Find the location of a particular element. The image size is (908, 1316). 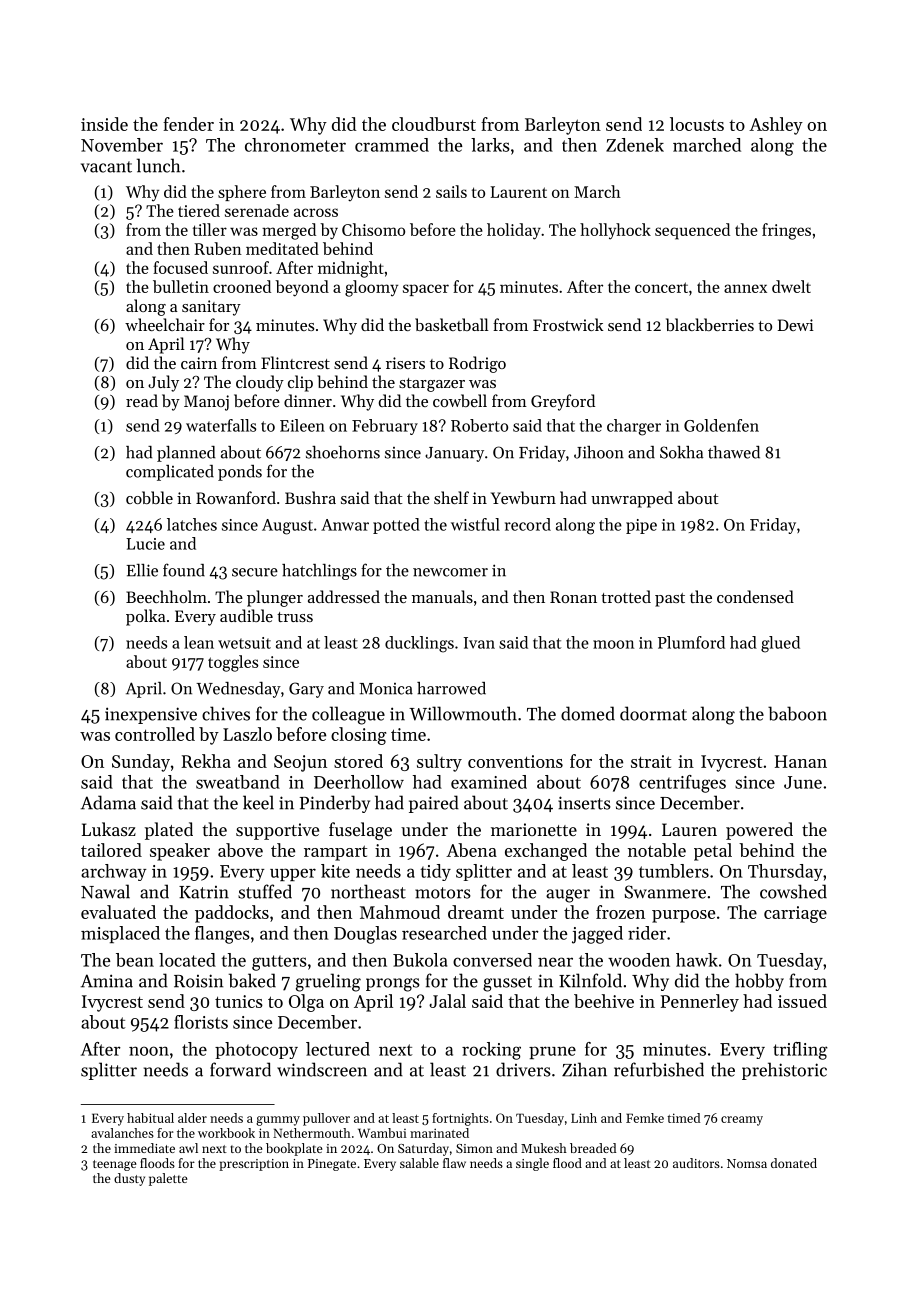

Swanmere is located at coordinates (665, 892).
